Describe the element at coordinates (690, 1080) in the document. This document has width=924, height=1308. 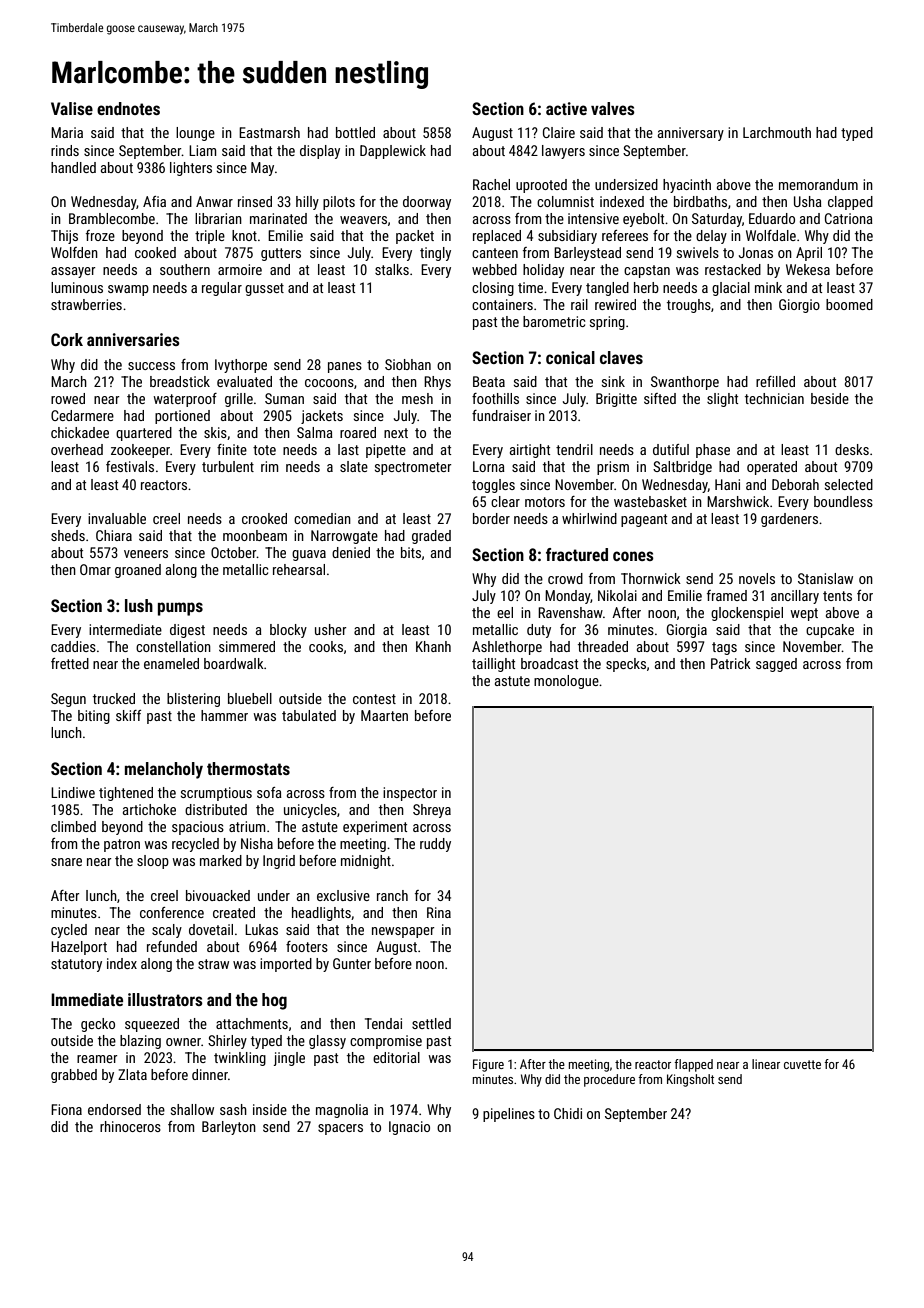
I see `Kingsholt` at that location.
